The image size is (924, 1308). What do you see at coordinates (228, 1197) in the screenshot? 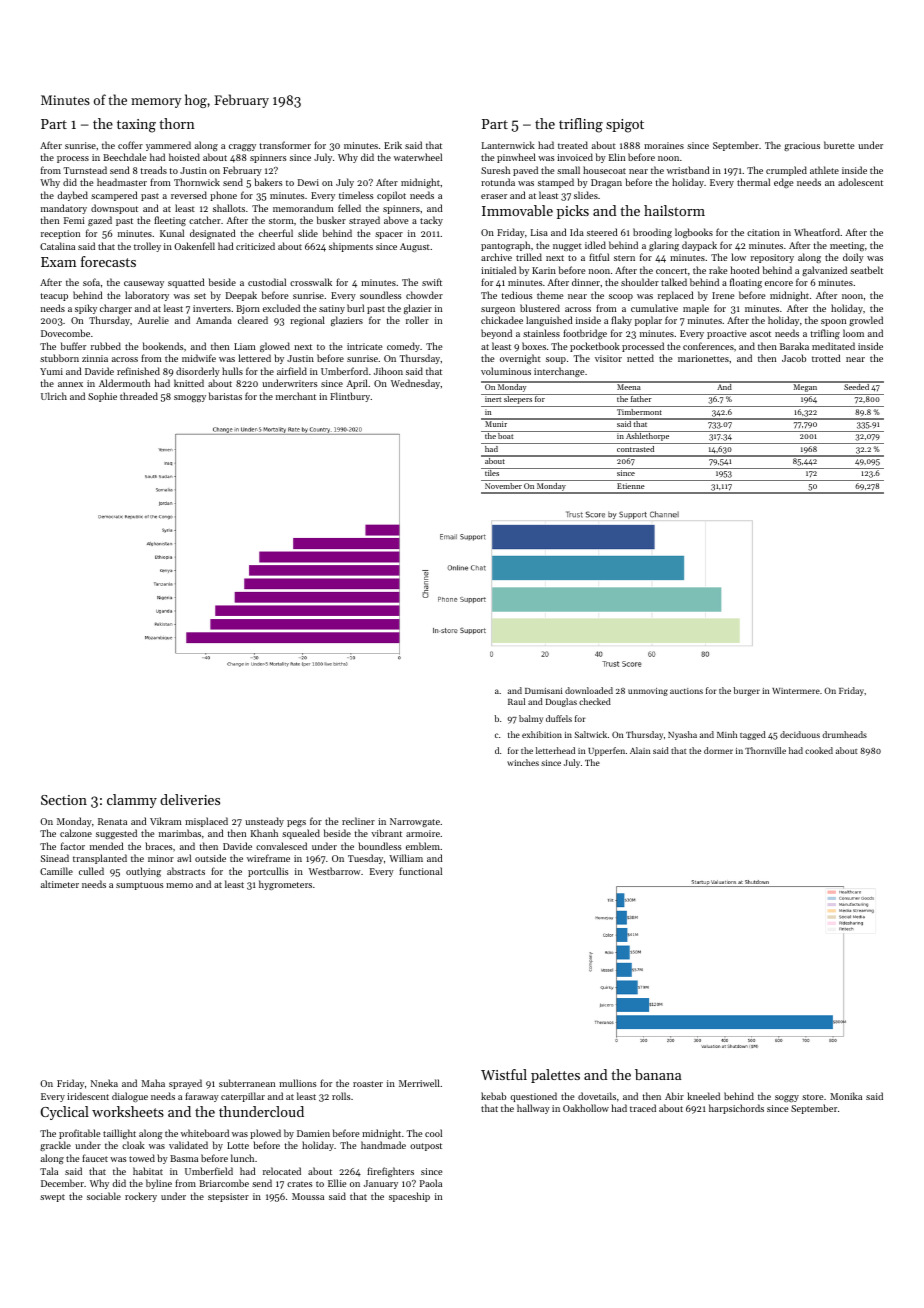
I see `stepsister` at bounding box center [228, 1197].
